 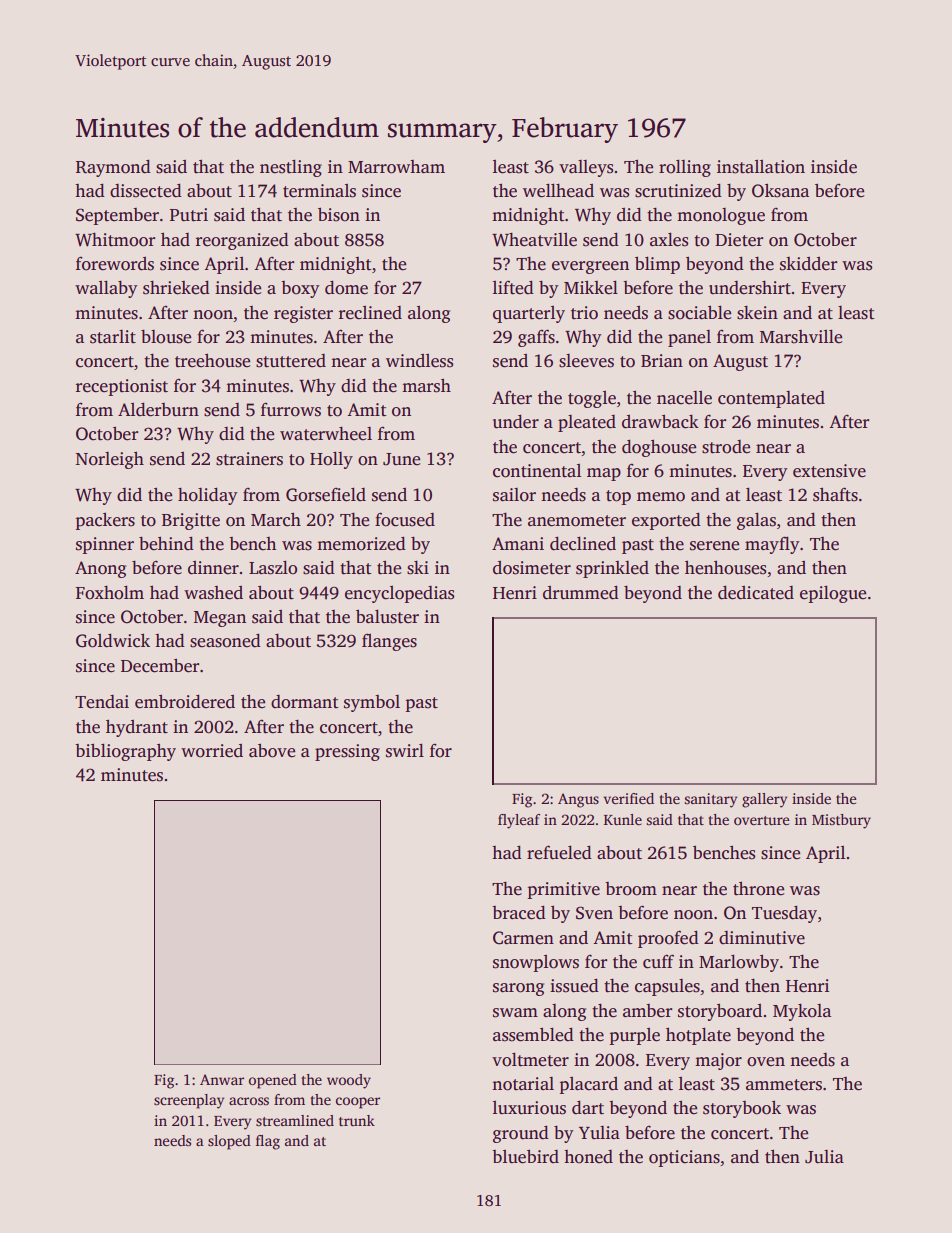 What do you see at coordinates (631, 889) in the screenshot?
I see `broom` at bounding box center [631, 889].
